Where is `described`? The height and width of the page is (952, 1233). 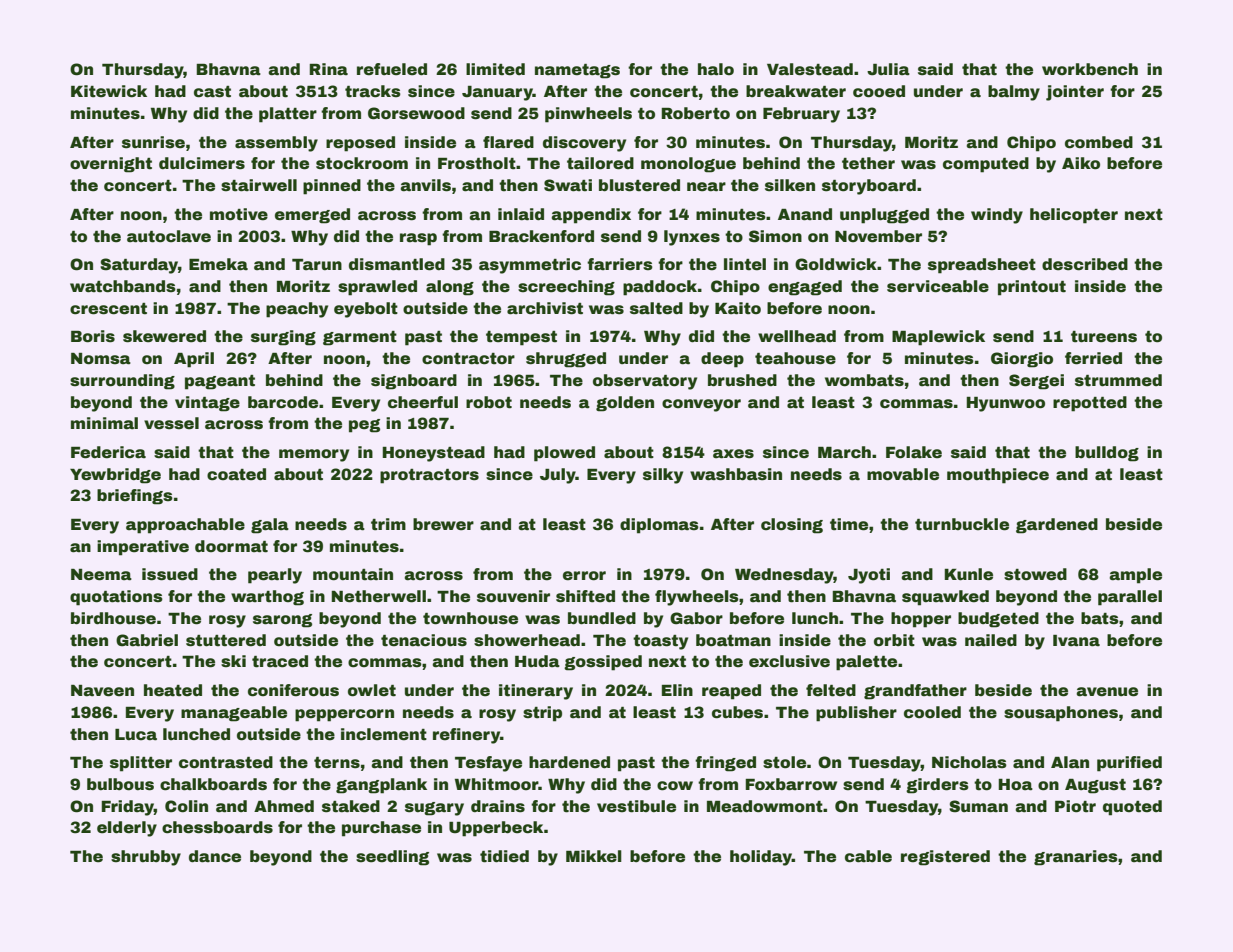
described is located at coordinates (1085, 264).
